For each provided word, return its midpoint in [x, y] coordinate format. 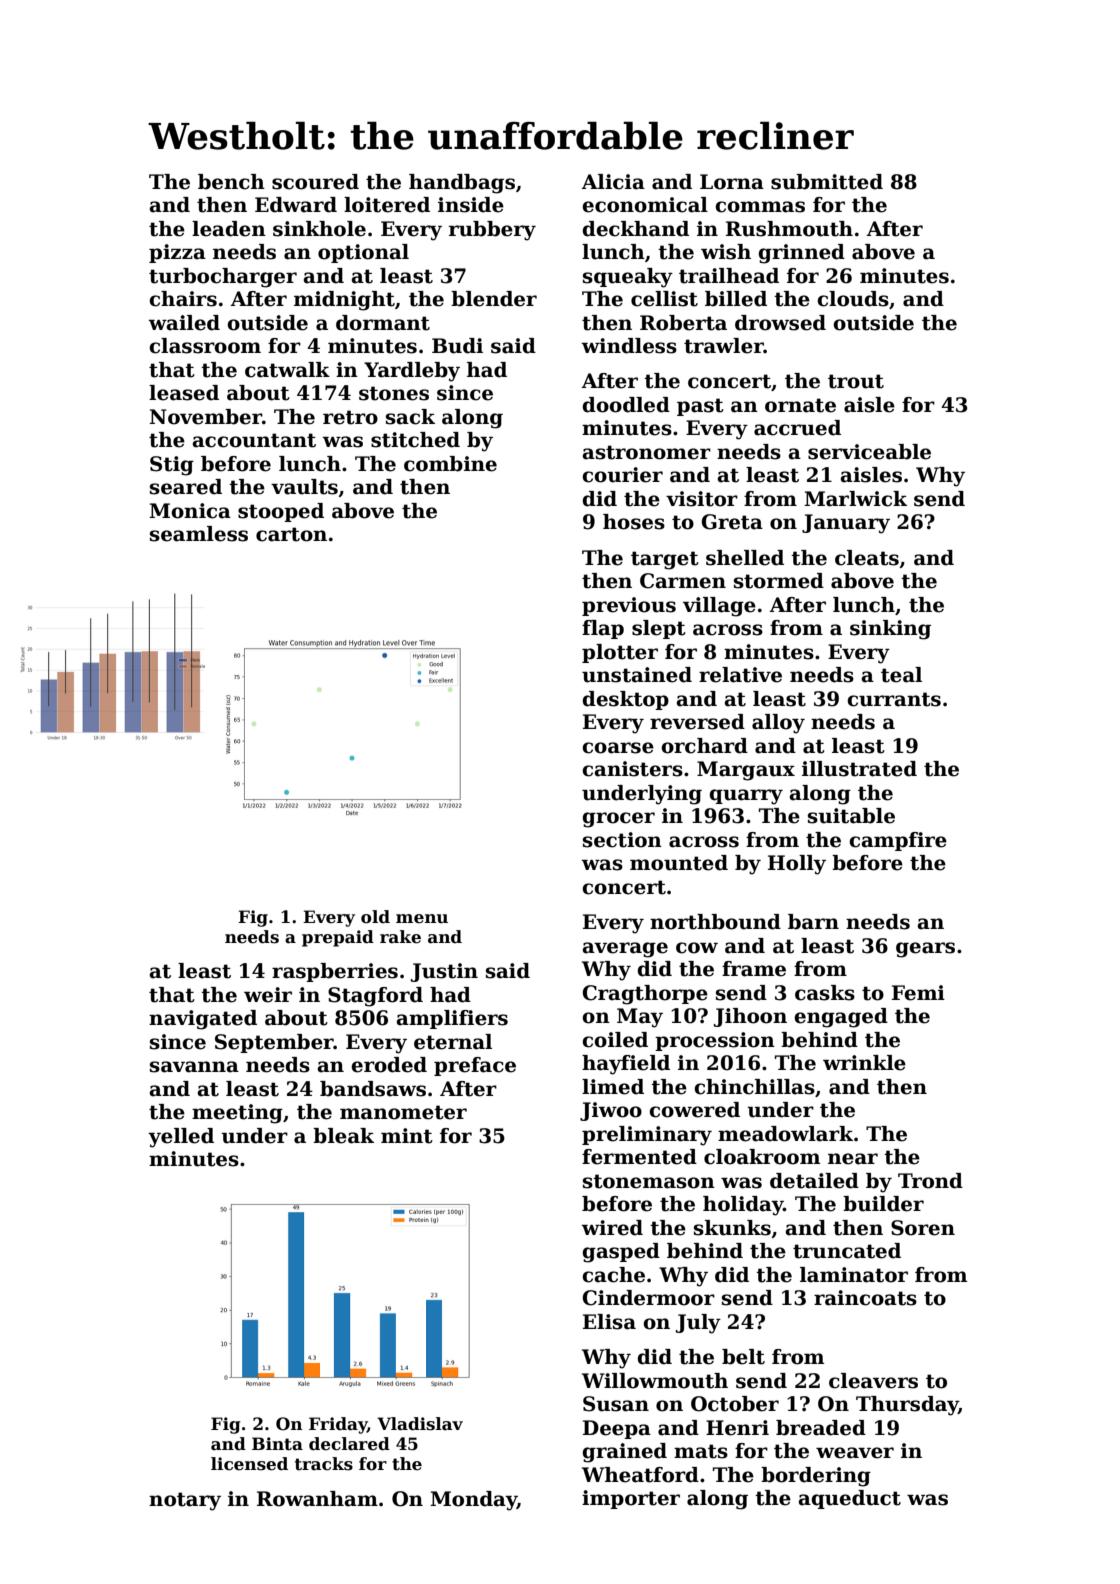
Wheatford [640, 1475]
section [622, 840]
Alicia [613, 182]
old [375, 917]
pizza [177, 253]
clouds [853, 299]
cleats [867, 558]
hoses [634, 522]
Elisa [609, 1322]
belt [743, 1357]
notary [185, 1501]
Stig [172, 466]
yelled [181, 1138]
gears [925, 950]
